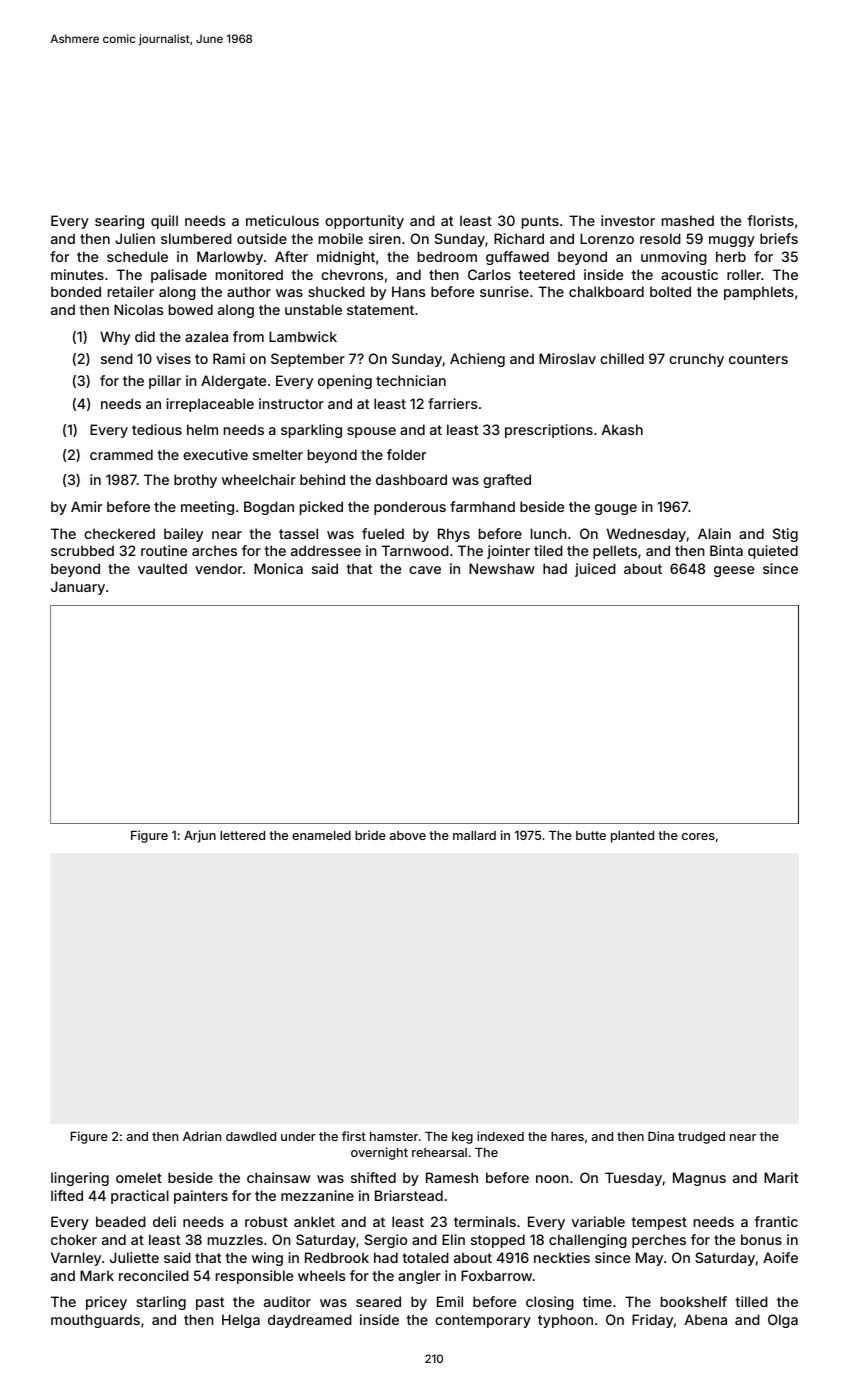 This screenshot has width=849, height=1400. What do you see at coordinates (734, 571) in the screenshot?
I see `geese` at bounding box center [734, 571].
